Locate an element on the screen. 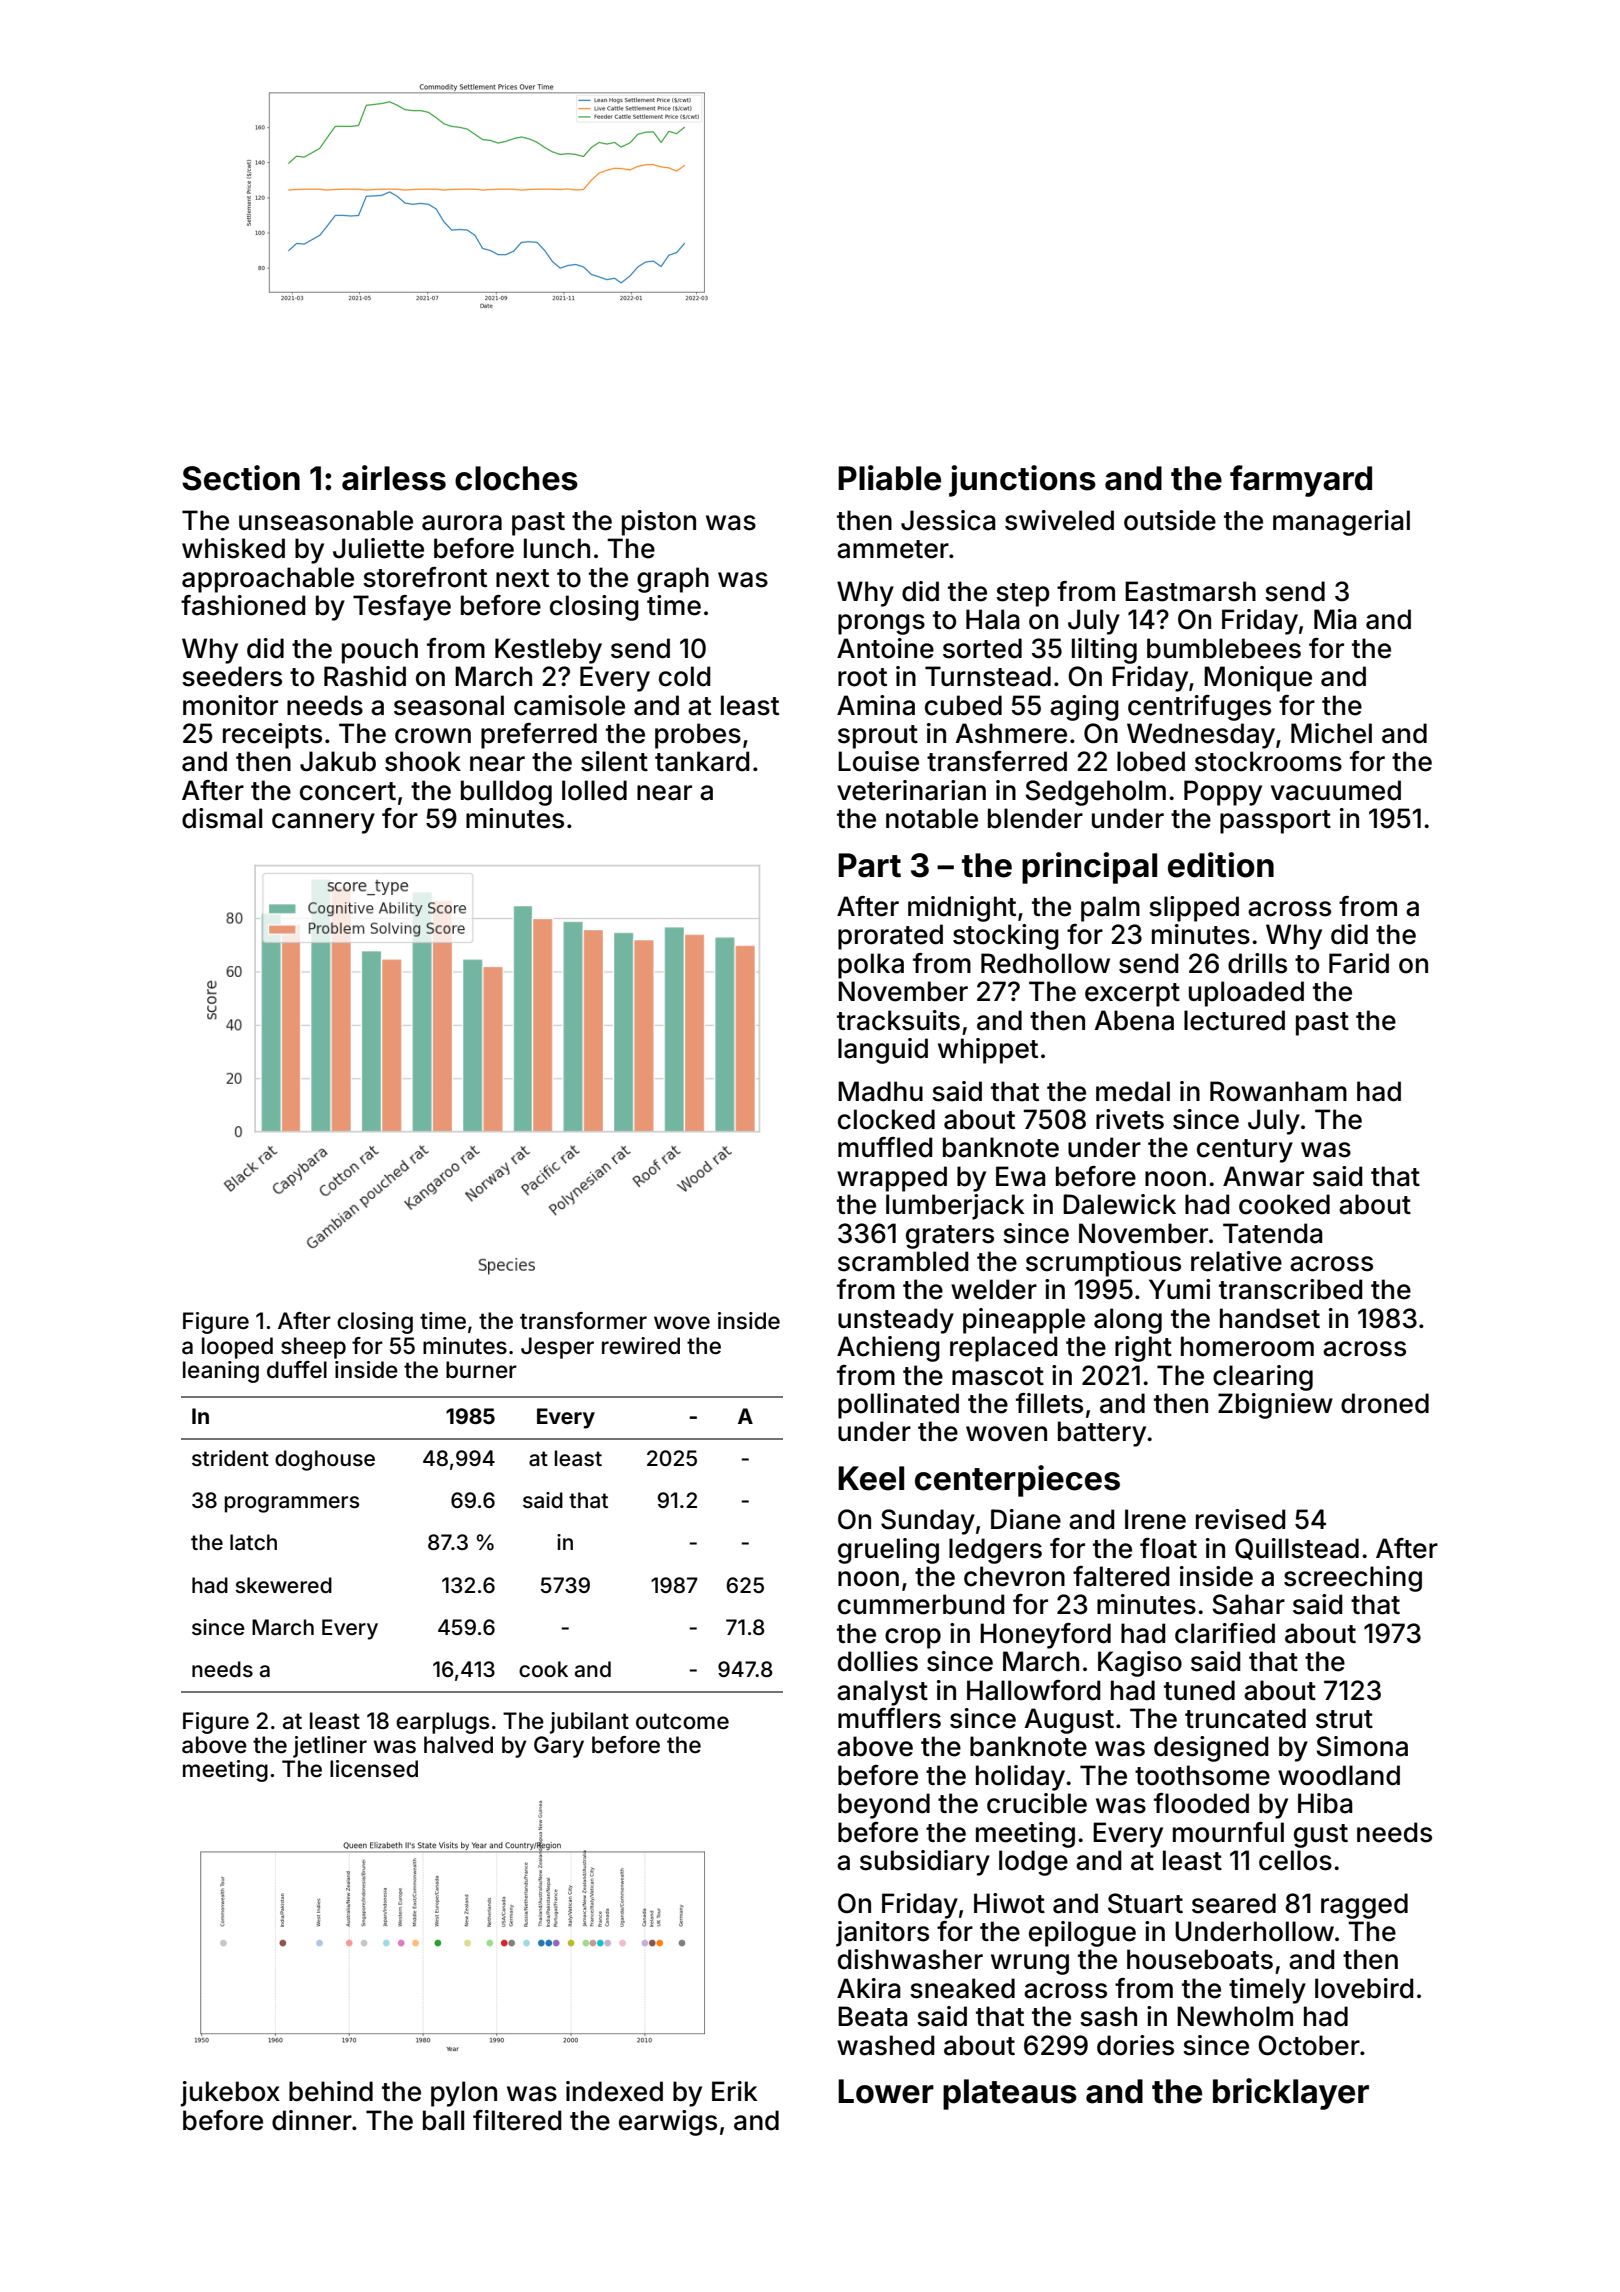  pylon is located at coordinates (464, 2094).
